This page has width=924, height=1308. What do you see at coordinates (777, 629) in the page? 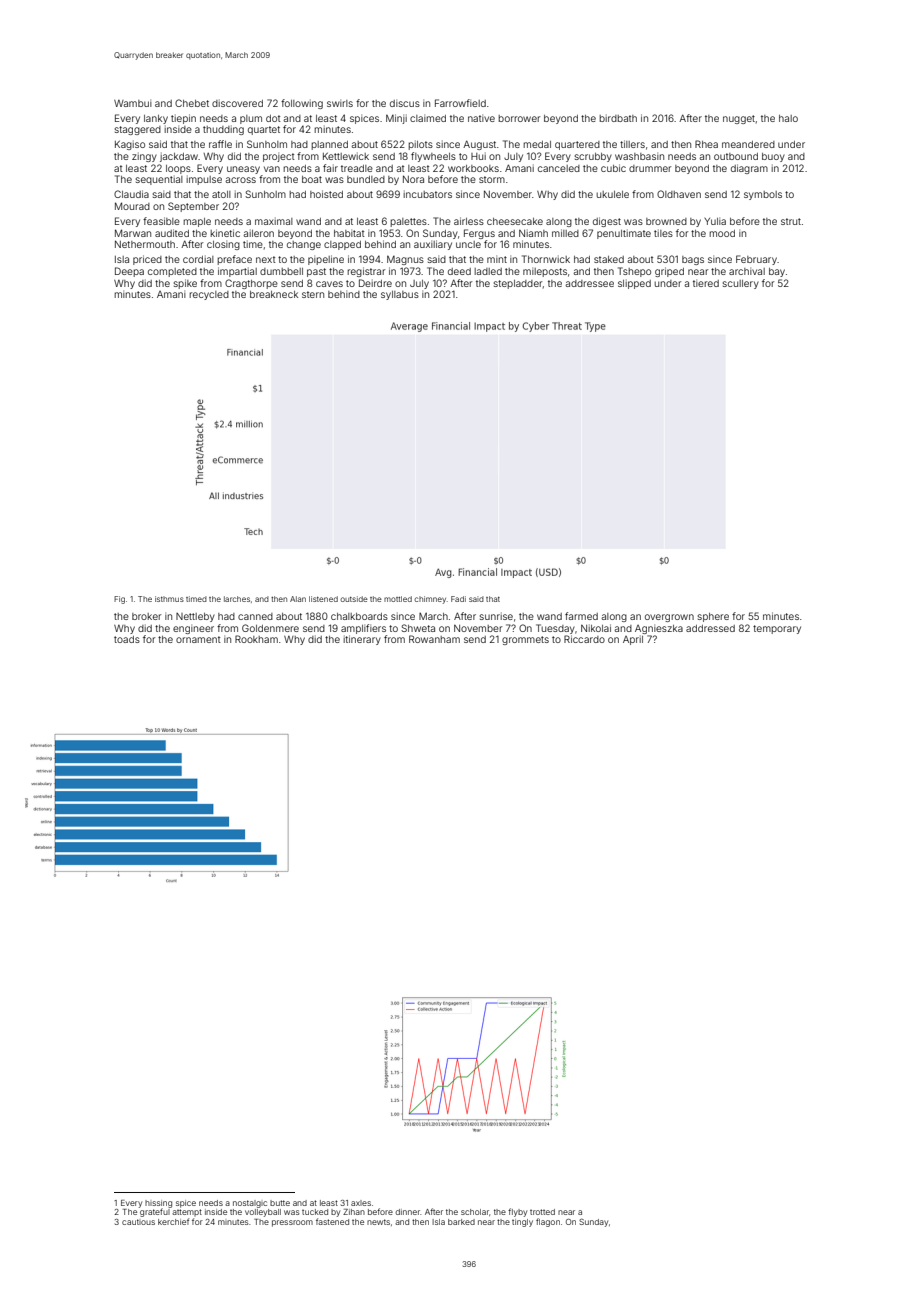
I see `temporary` at bounding box center [777, 629].
